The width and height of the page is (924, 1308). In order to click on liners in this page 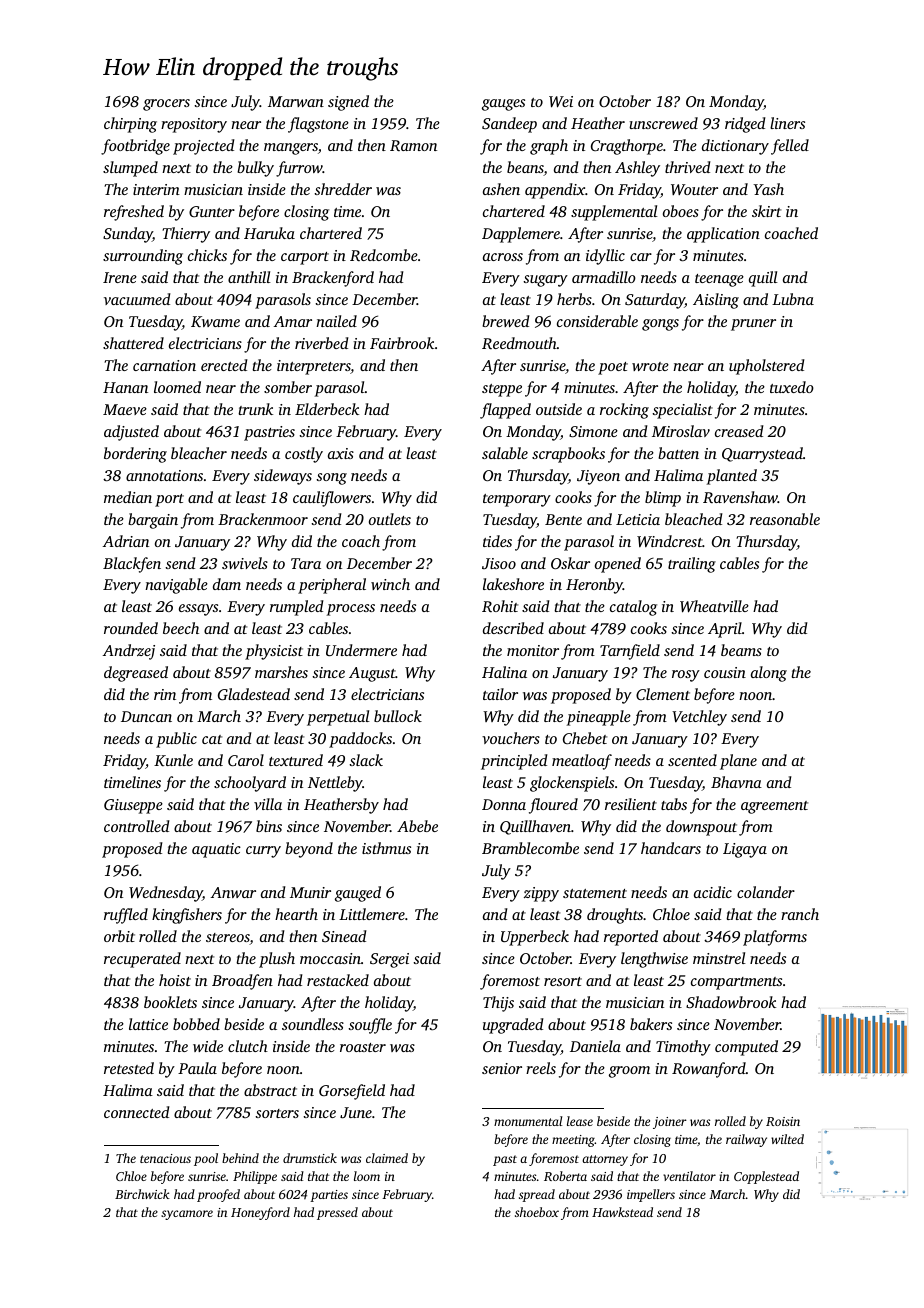, I will do `click(787, 123)`.
